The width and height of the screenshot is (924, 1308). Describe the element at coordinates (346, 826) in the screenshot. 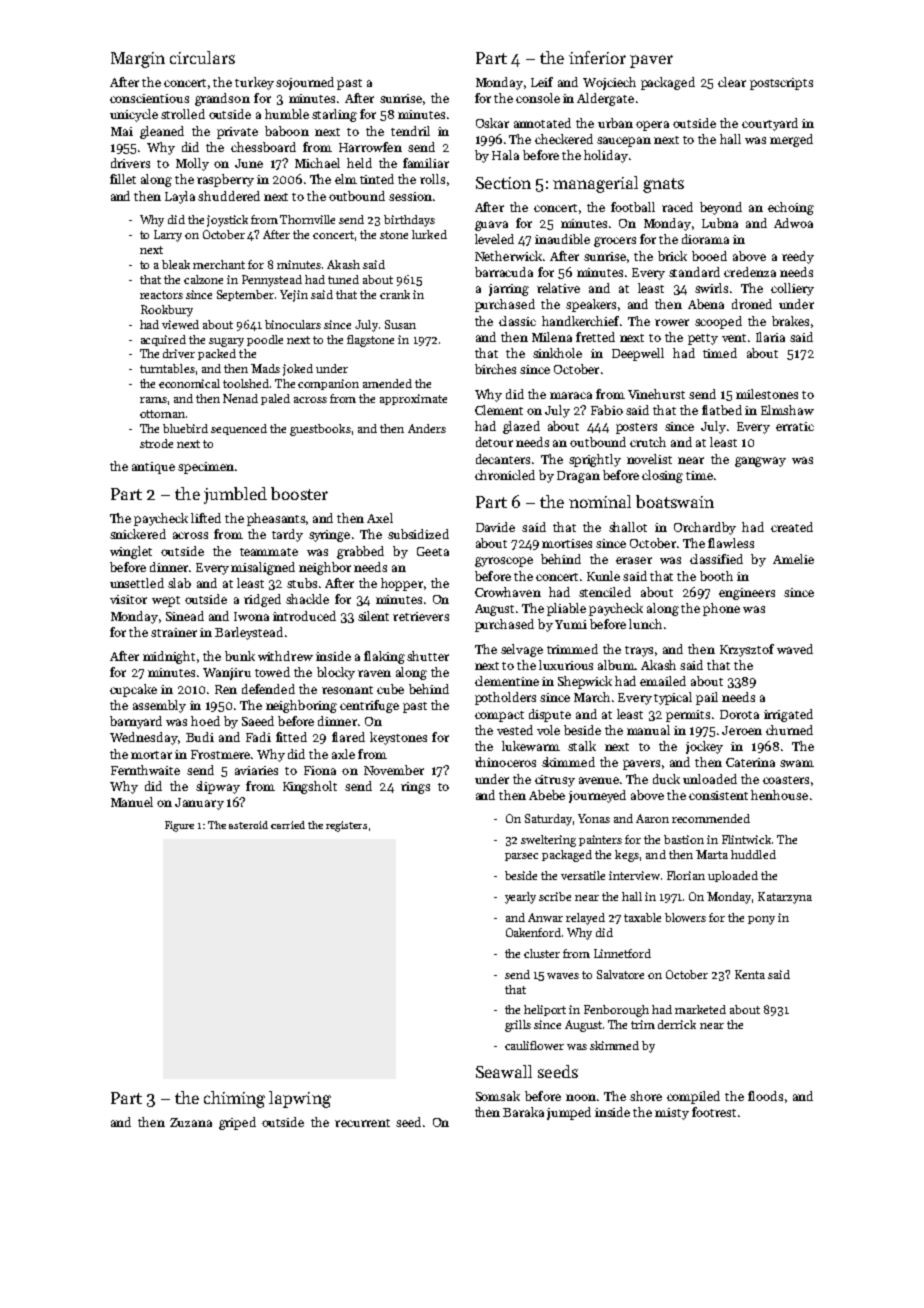

I see `registers` at that location.
